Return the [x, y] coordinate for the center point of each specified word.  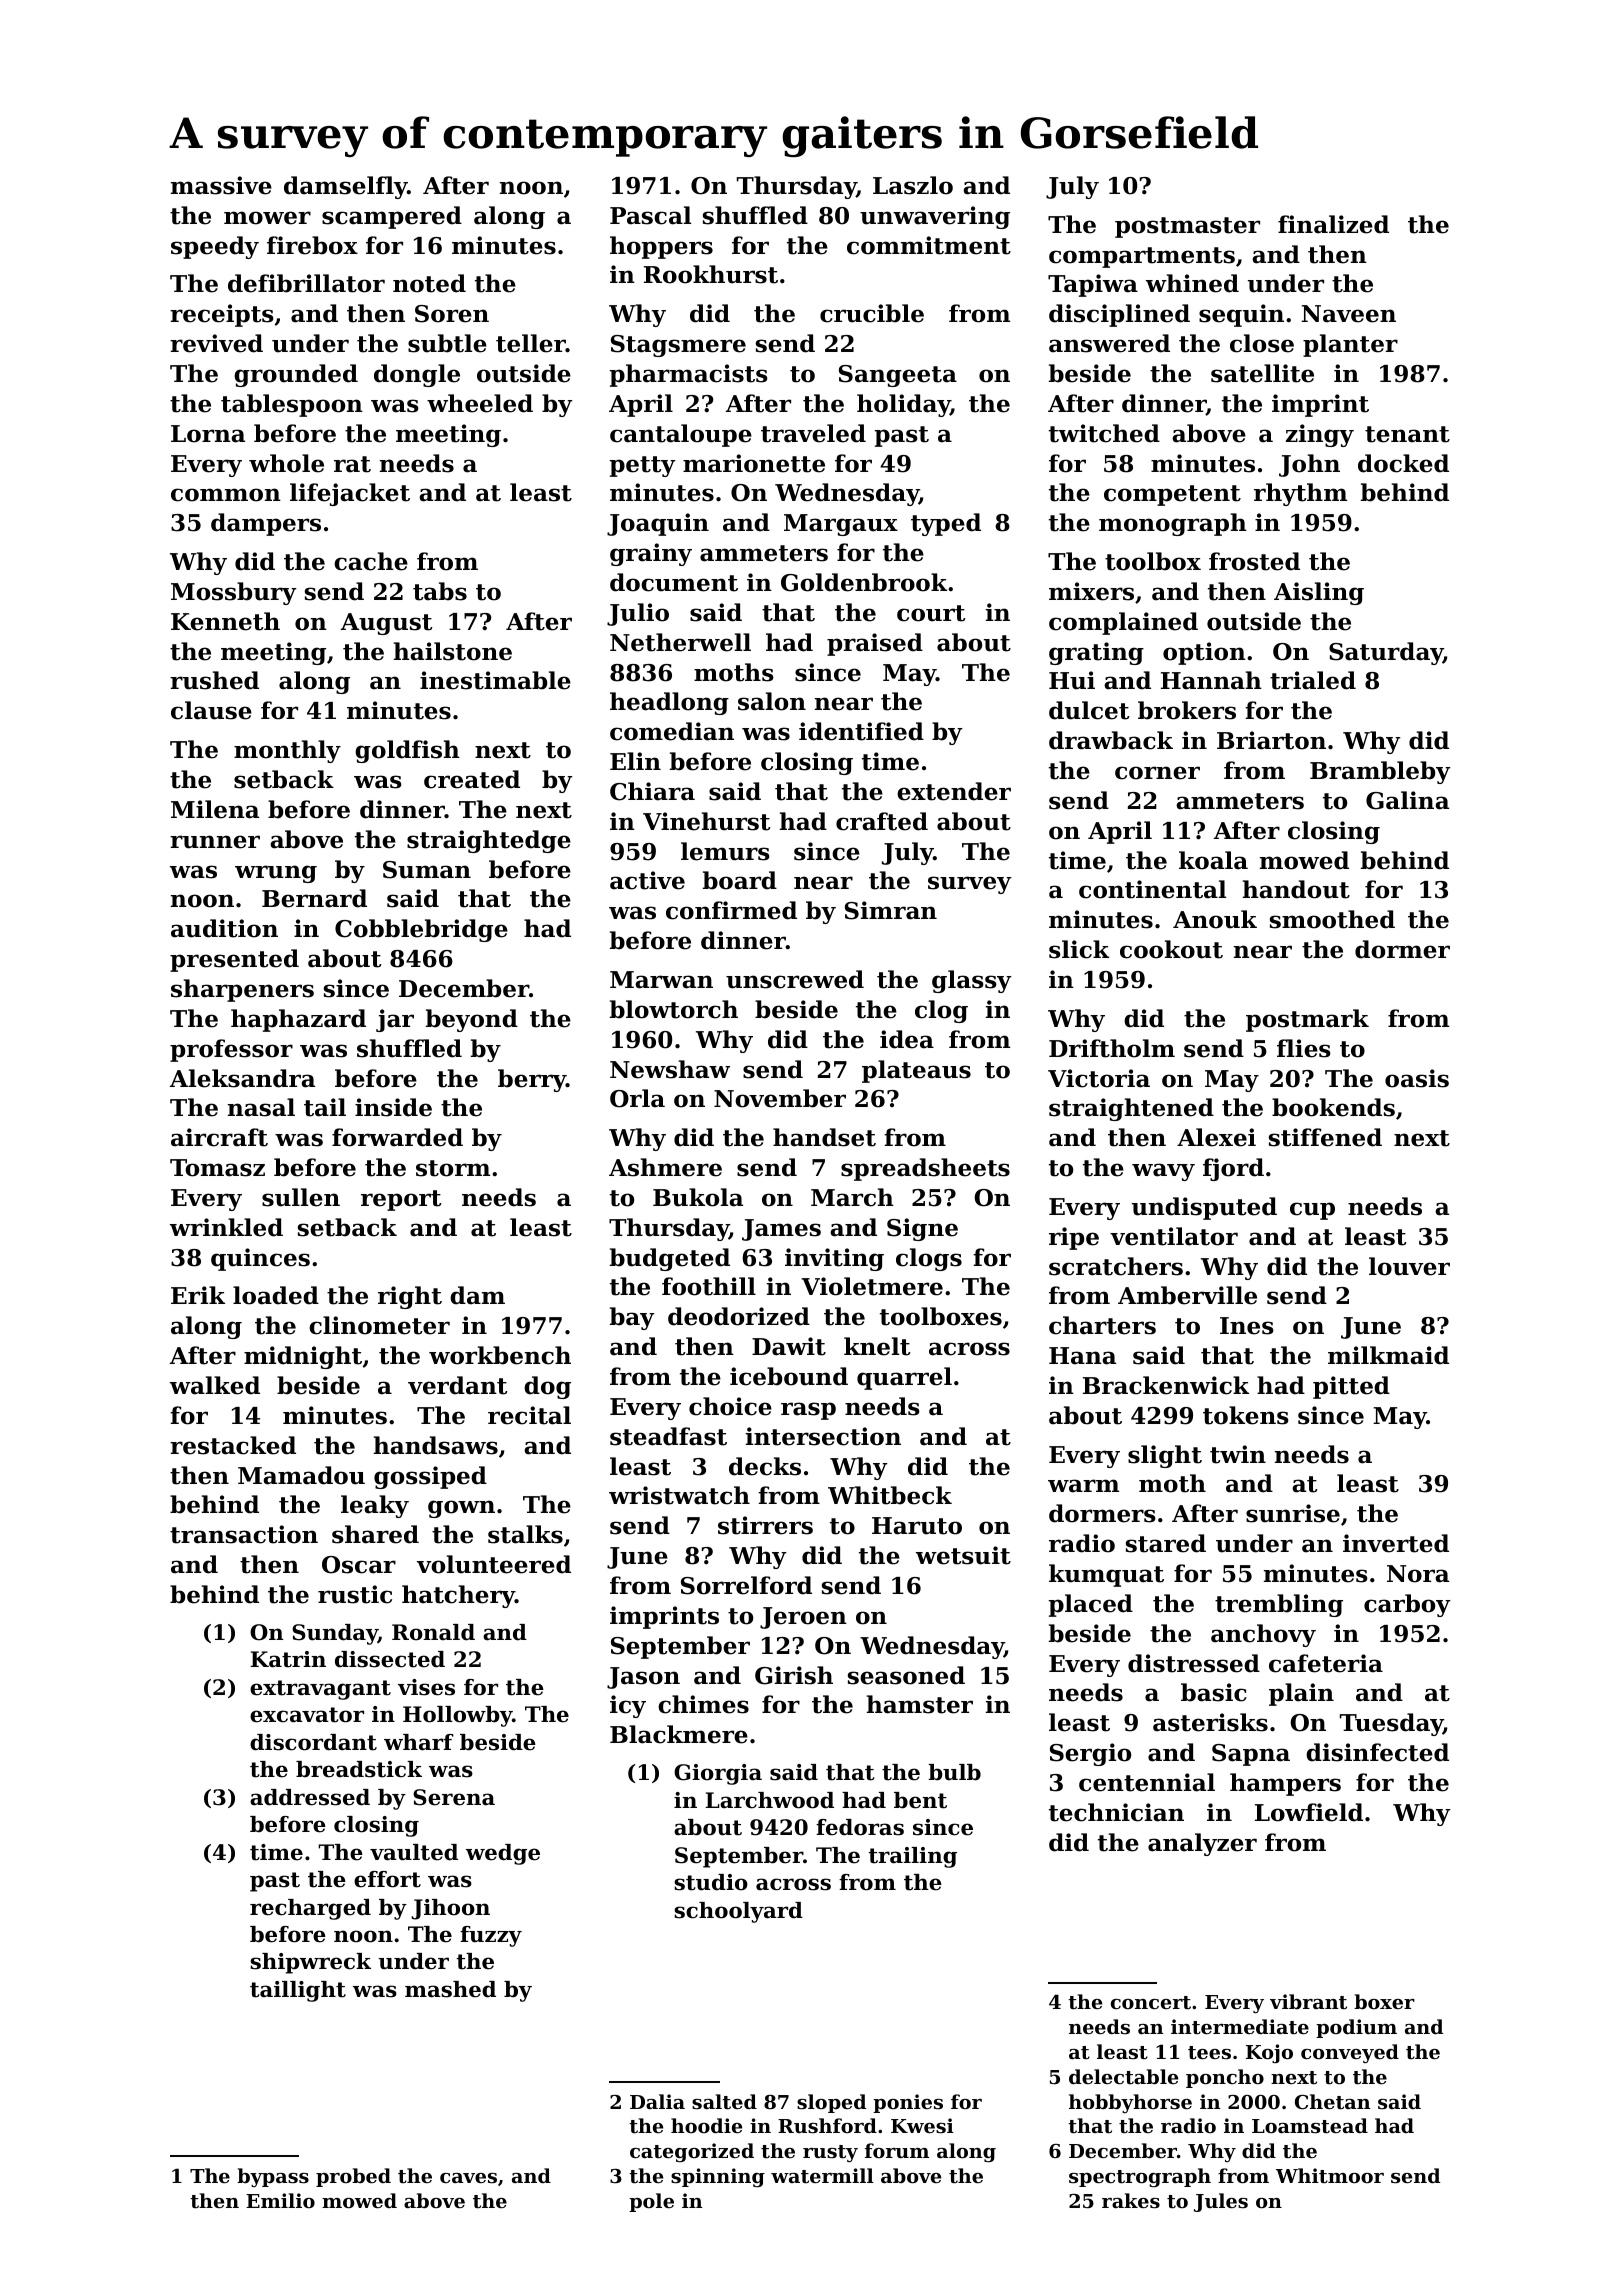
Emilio [280, 2200]
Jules [1221, 2202]
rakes [1131, 2201]
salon [772, 701]
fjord [1233, 1169]
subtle [447, 343]
